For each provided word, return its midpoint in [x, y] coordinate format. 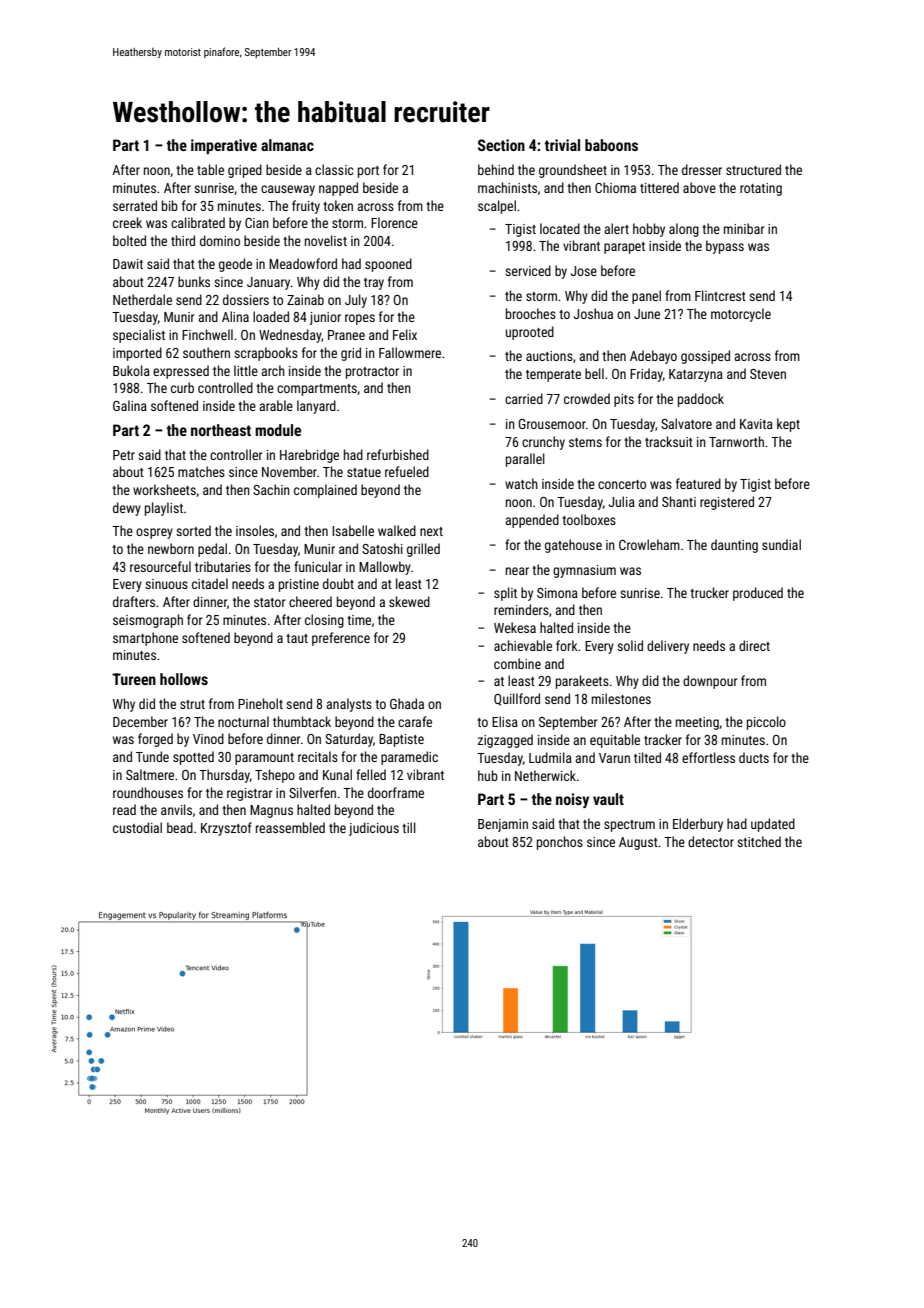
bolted [129, 240]
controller [236, 454]
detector [711, 841]
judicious [374, 829]
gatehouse [573, 546]
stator [269, 602]
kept [788, 425]
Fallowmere [410, 352]
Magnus [271, 811]
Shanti [679, 501]
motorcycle [741, 315]
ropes [360, 319]
